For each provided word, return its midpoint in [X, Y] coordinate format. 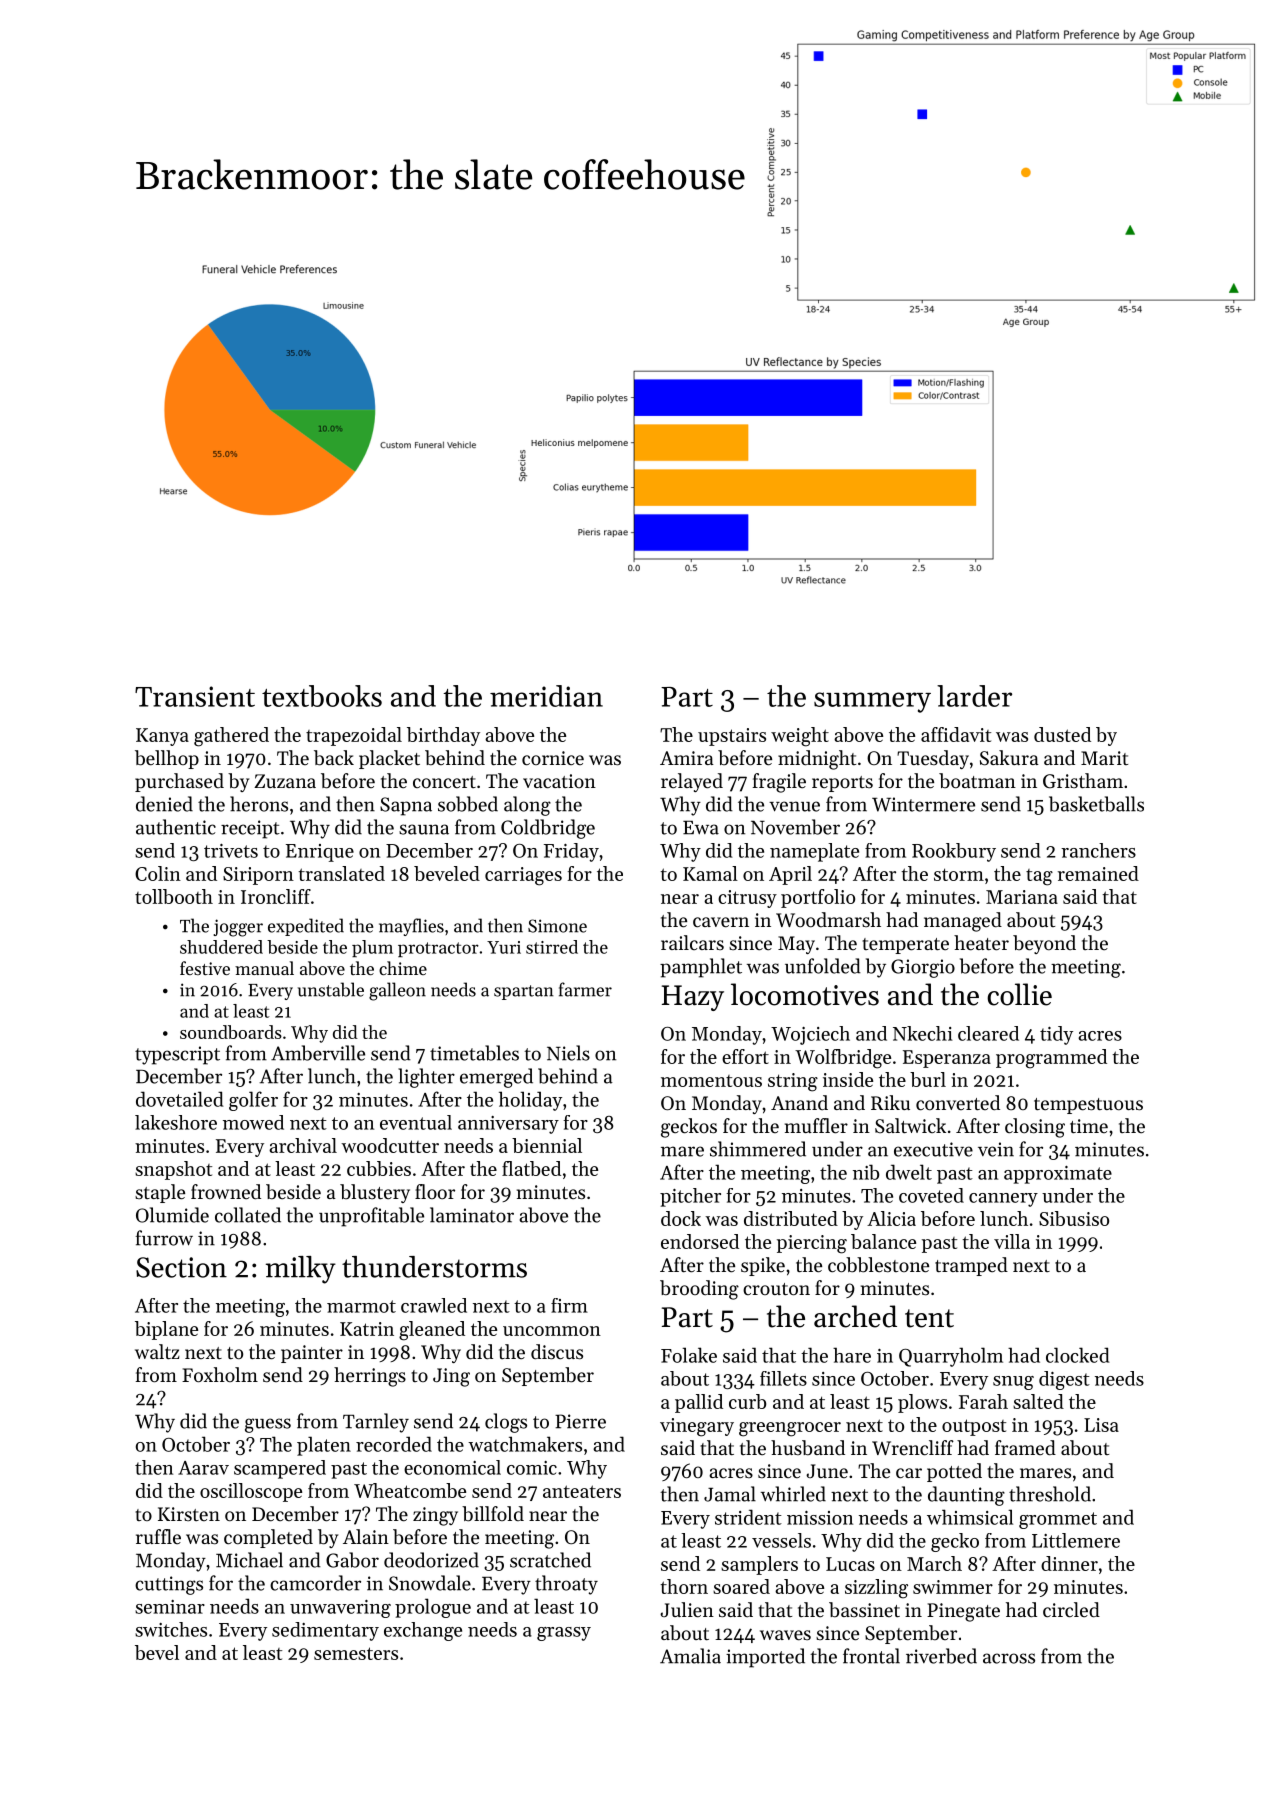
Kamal [710, 873]
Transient [195, 696]
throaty [566, 1585]
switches [171, 1629]
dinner [1069, 1563]
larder [974, 696]
